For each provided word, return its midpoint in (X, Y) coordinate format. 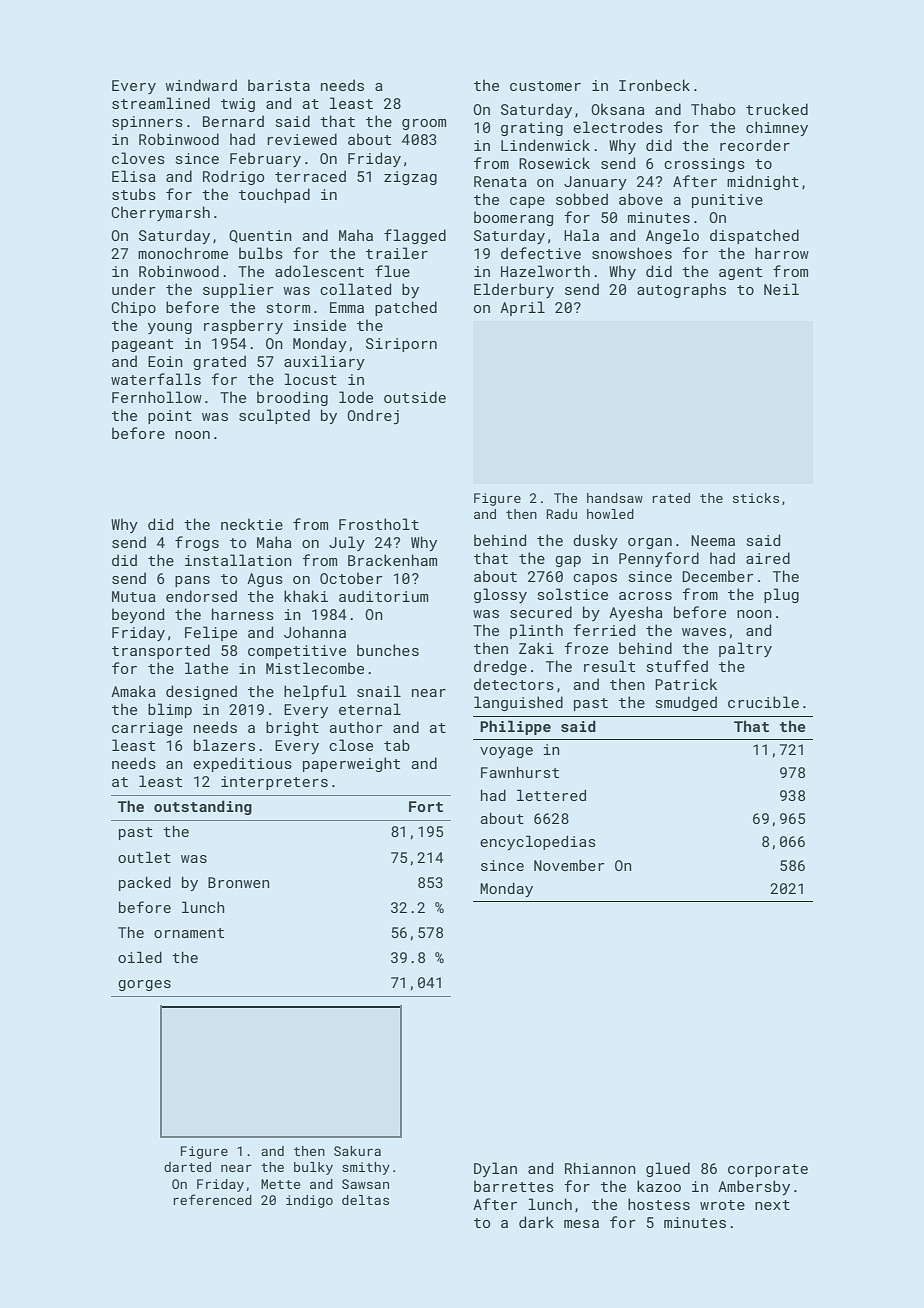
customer (545, 86)
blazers (224, 745)
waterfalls (156, 379)
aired (768, 558)
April (522, 308)
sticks (756, 498)
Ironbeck (654, 85)
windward (201, 85)
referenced (212, 1199)
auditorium (383, 596)
